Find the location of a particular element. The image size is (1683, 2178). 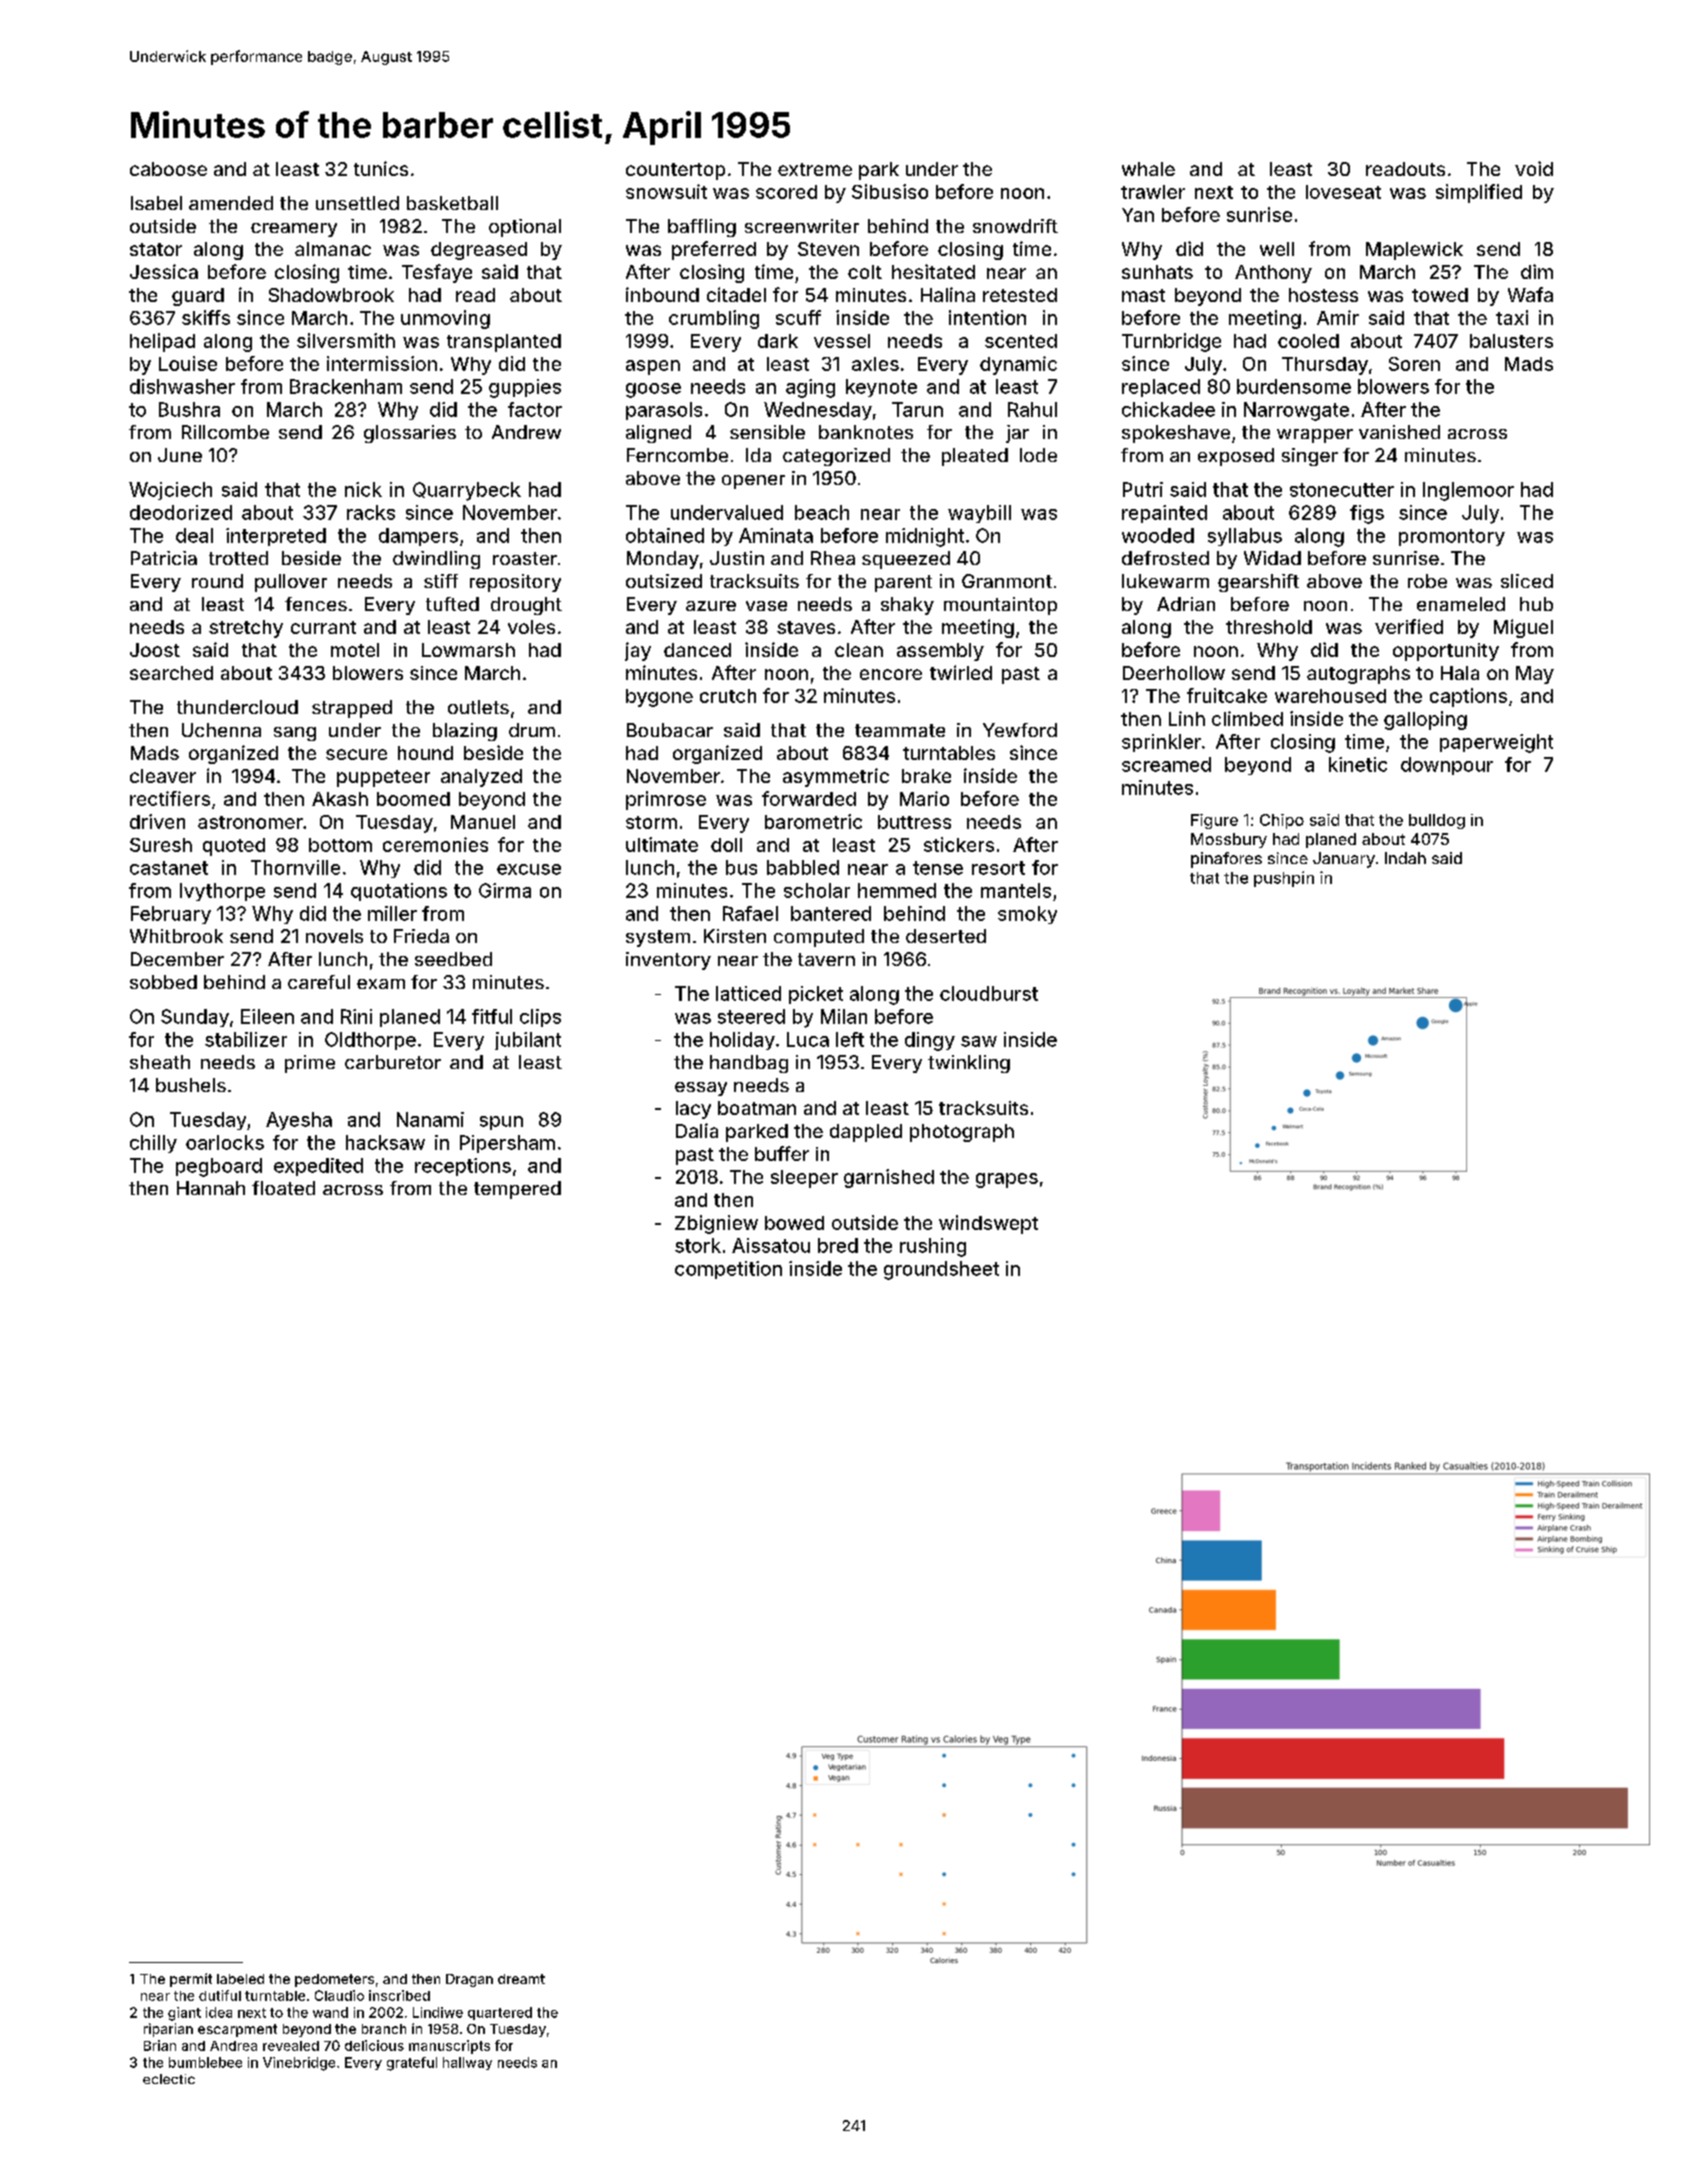

whale is located at coordinates (1148, 169).
